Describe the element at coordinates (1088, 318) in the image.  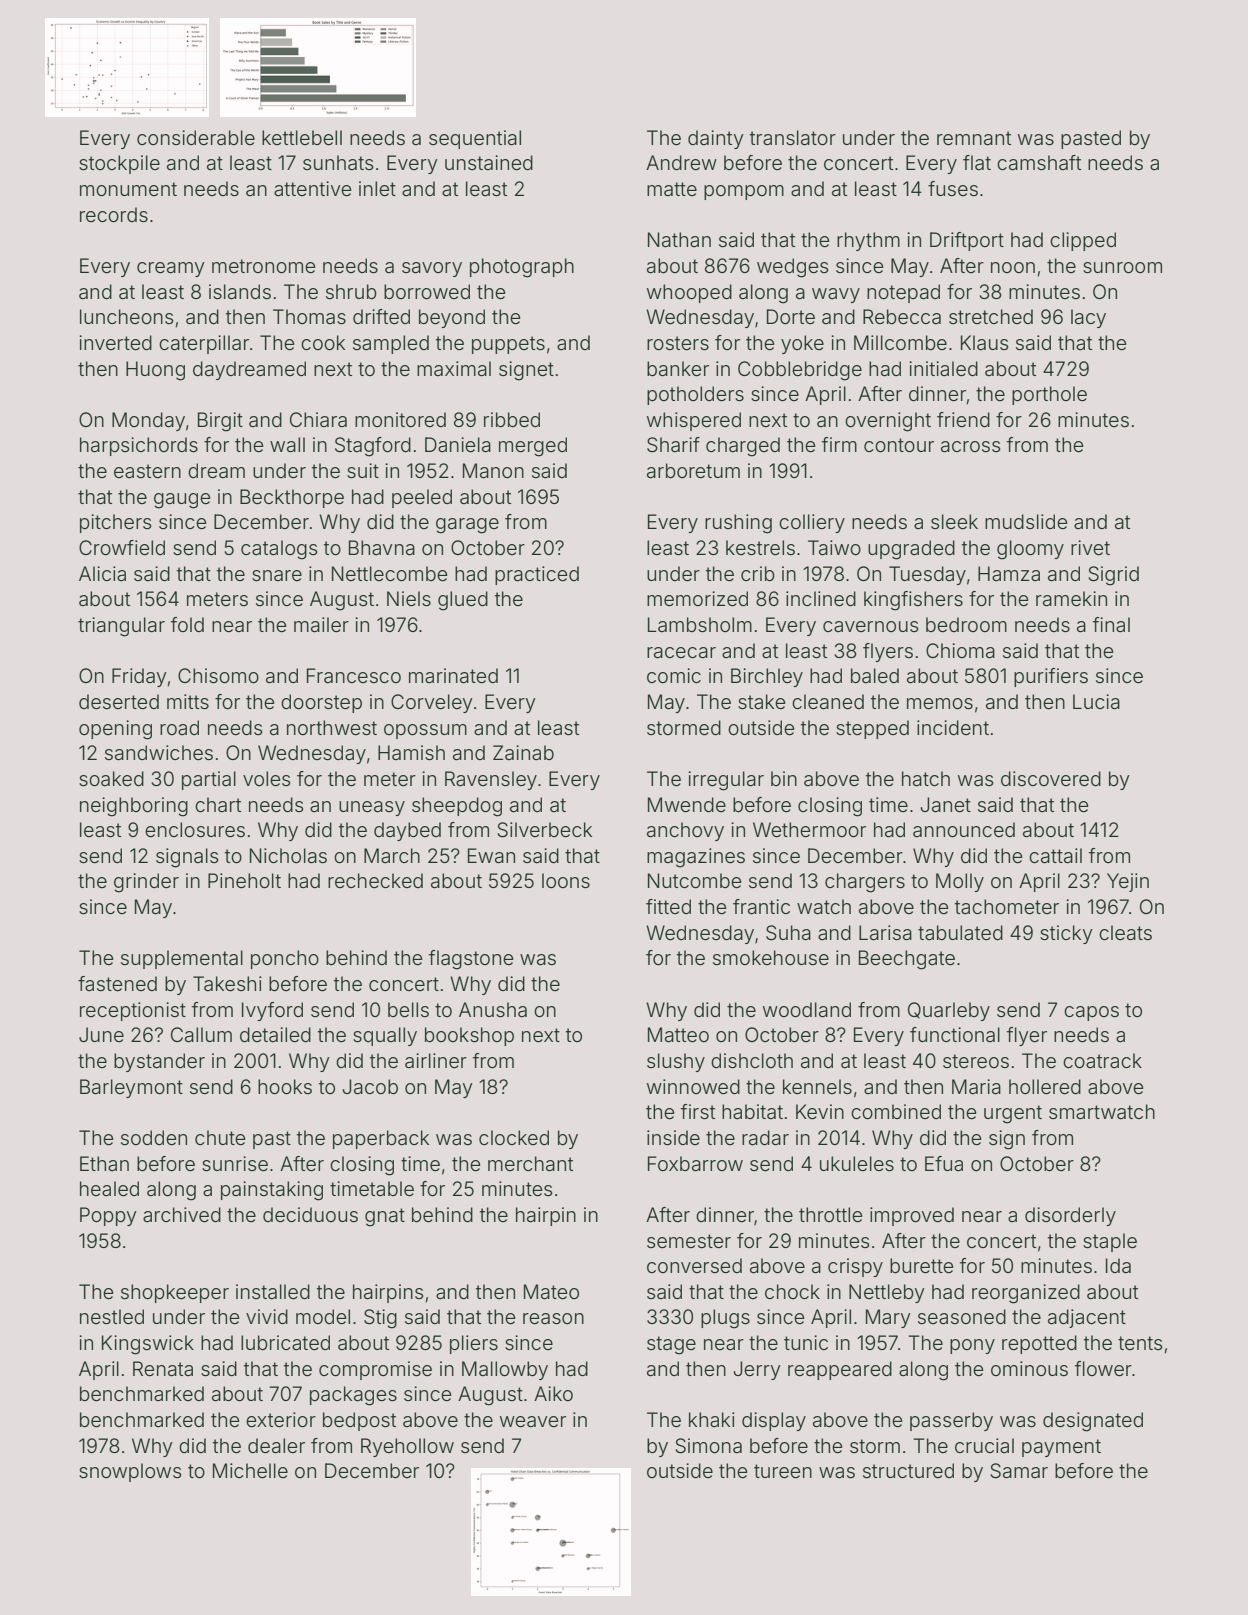
I see `lacy` at that location.
